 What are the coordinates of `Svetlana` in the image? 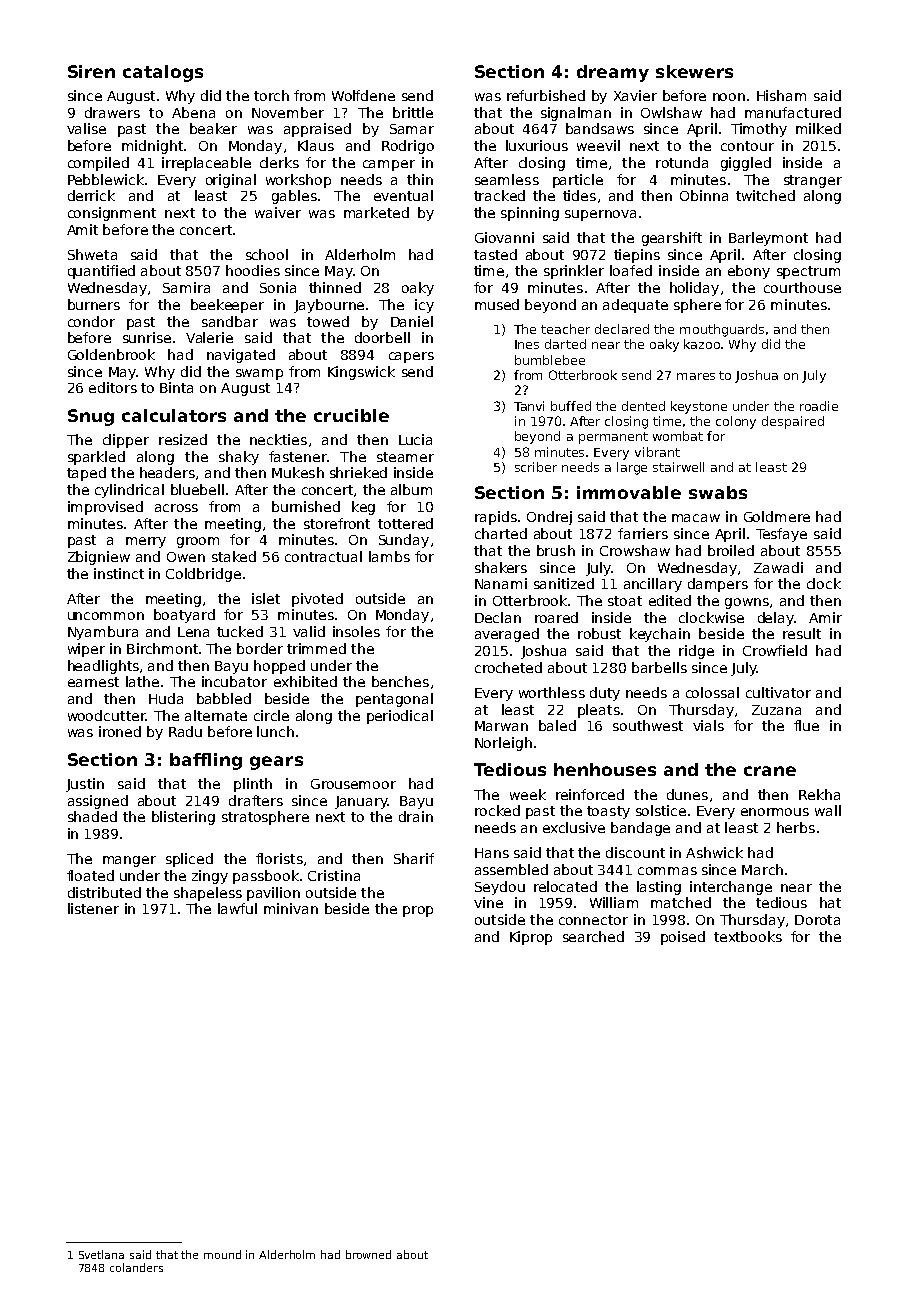 It's located at (101, 1254).
